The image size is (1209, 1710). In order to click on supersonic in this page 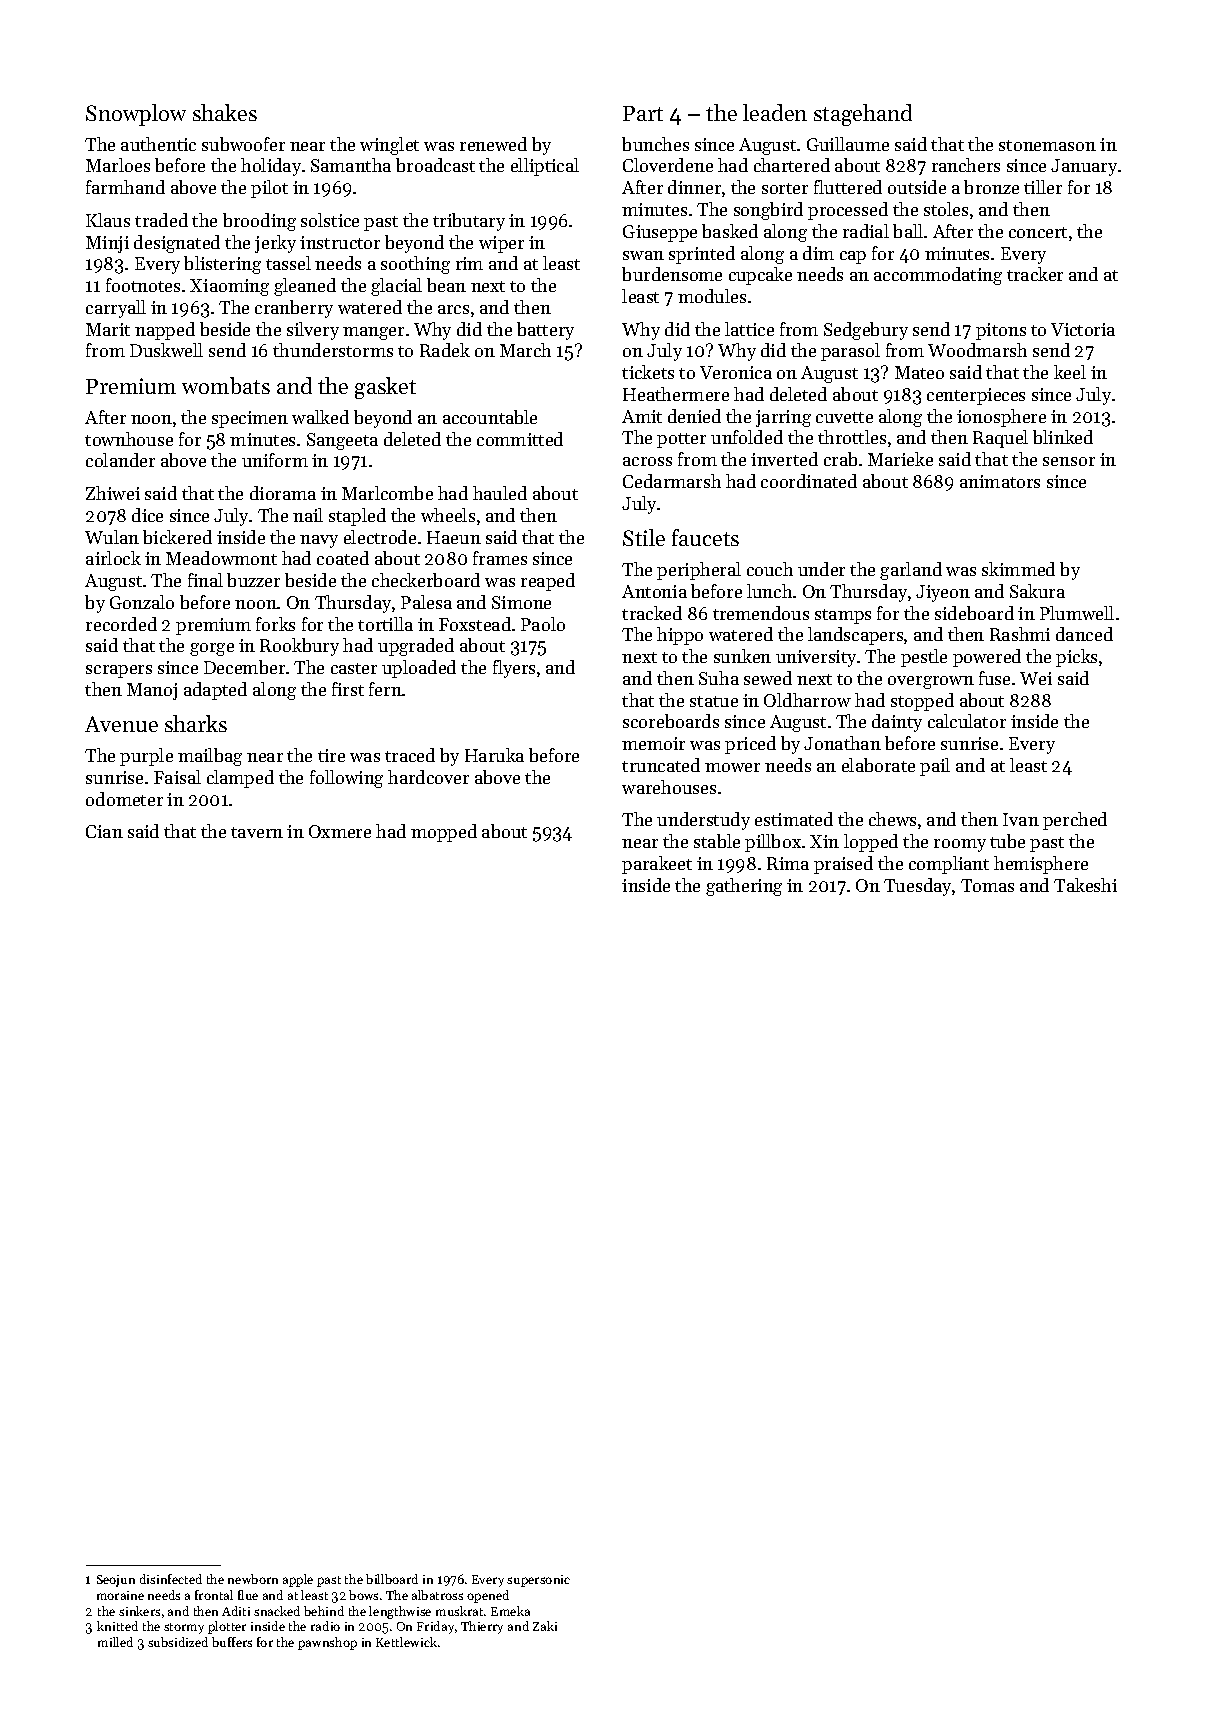, I will do `click(538, 1581)`.
